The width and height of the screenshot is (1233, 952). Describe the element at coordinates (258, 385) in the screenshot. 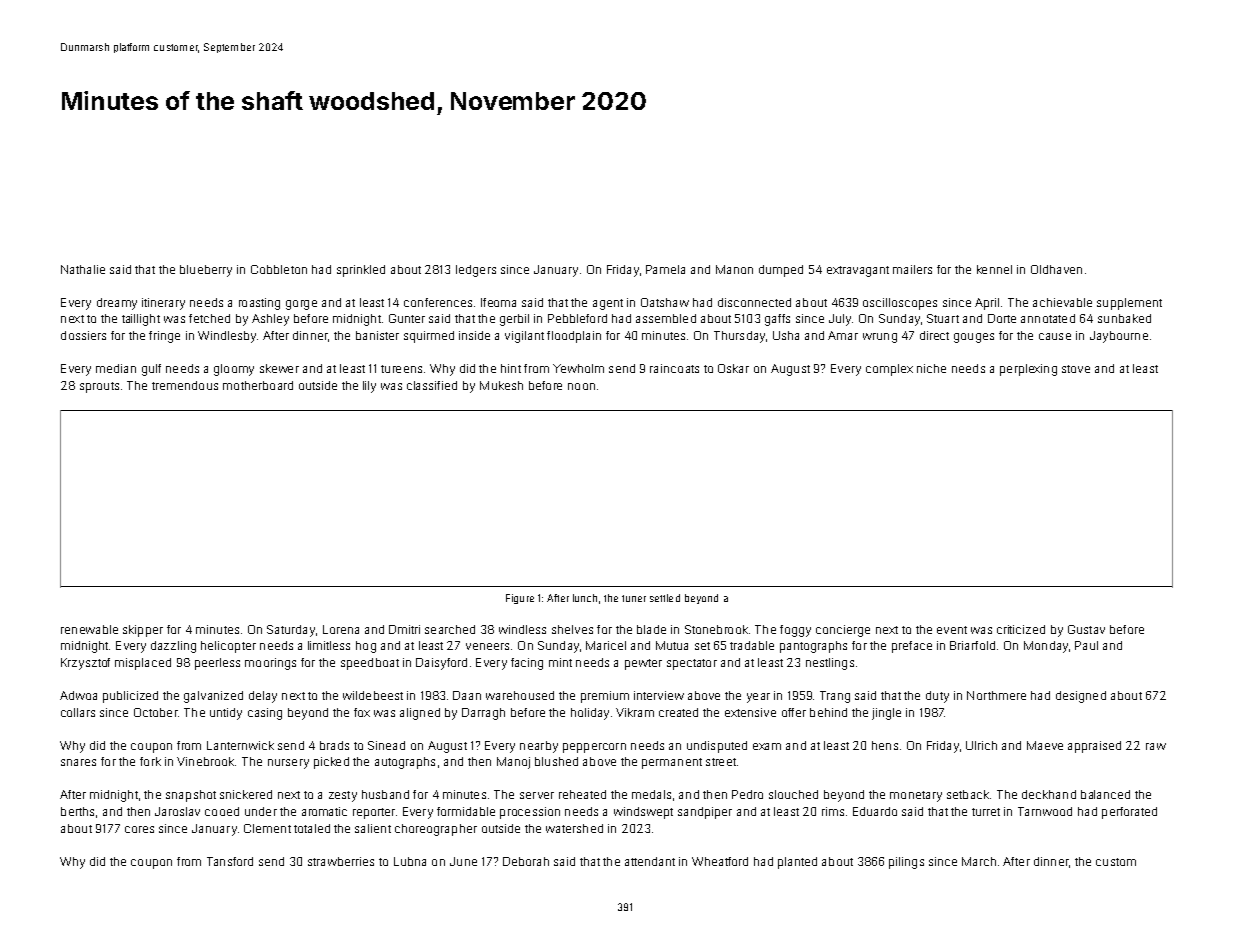

I see `motherboard` at that location.
